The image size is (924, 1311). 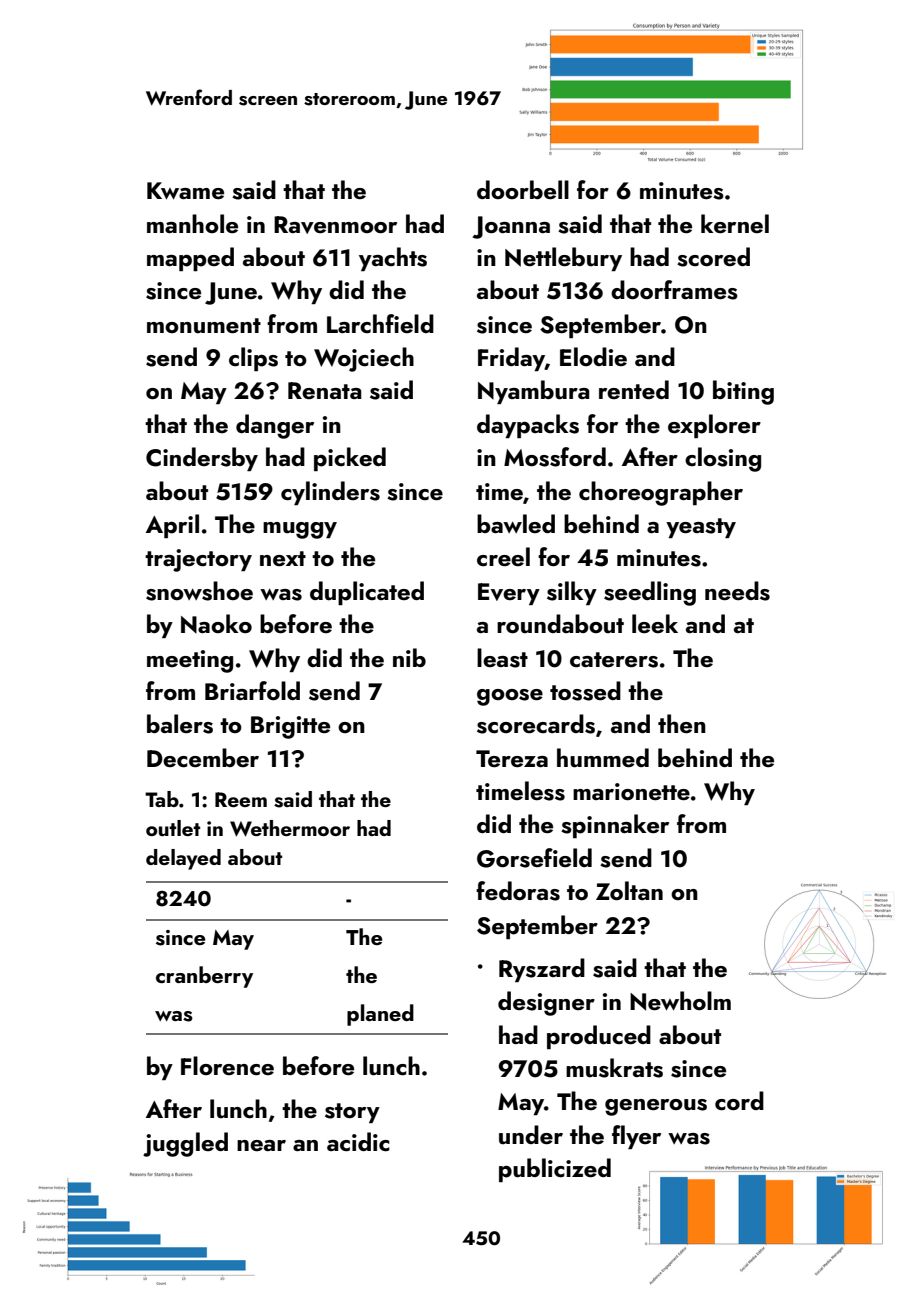 I want to click on kernel, so click(x=735, y=223).
